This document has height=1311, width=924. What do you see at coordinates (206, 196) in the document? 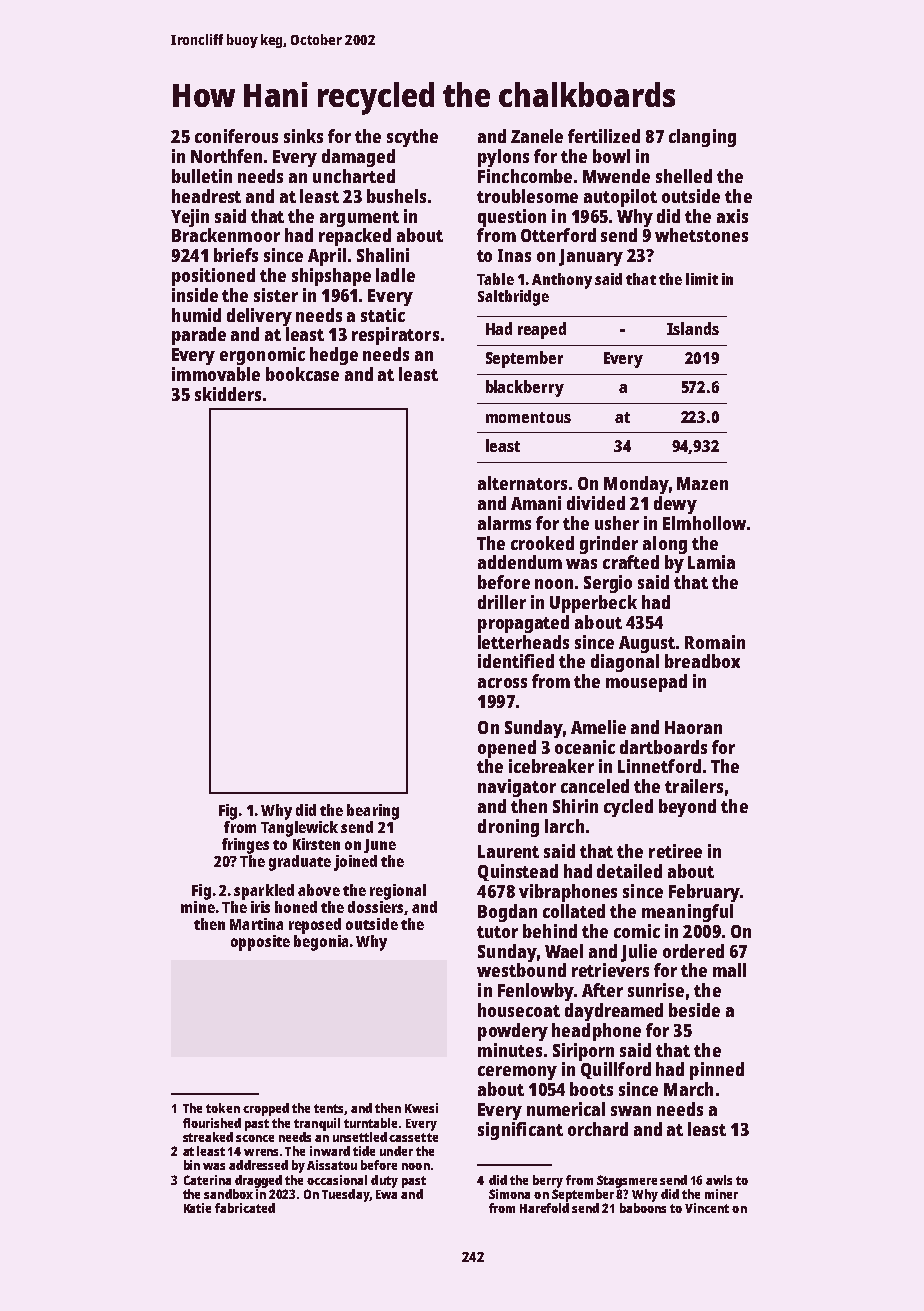
I see `headrest` at bounding box center [206, 196].
